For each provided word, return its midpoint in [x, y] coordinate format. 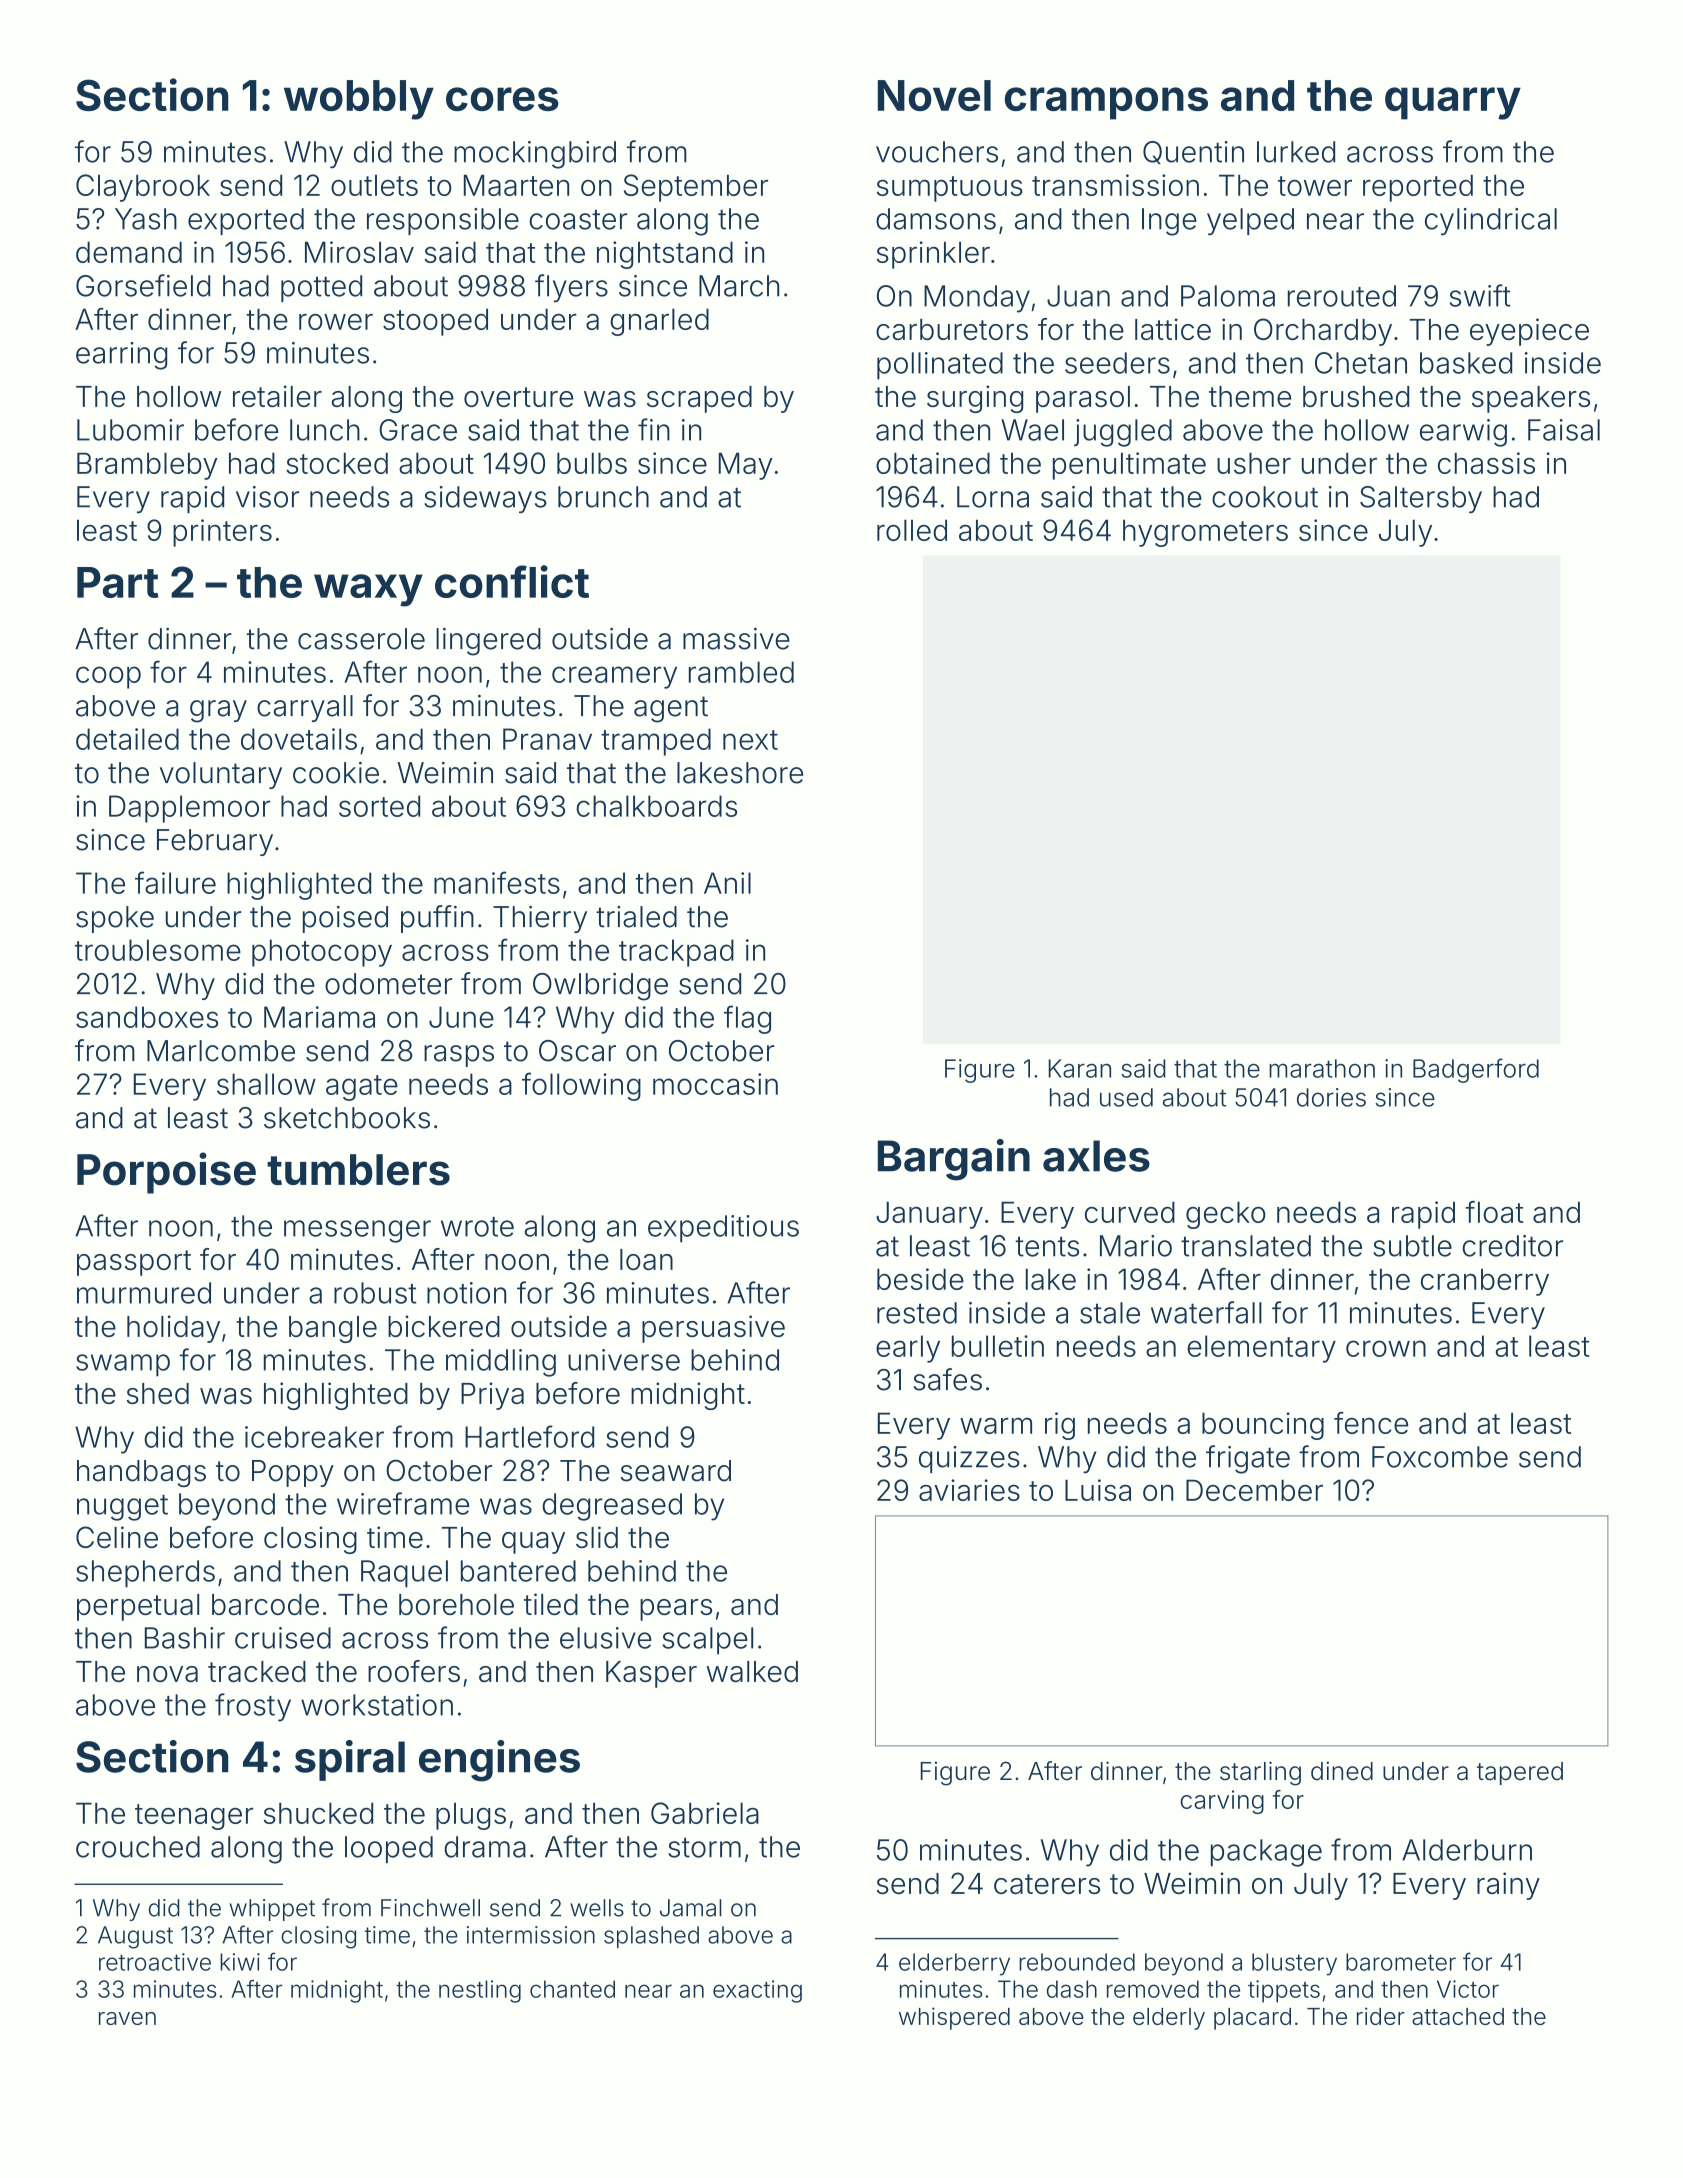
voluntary [221, 775]
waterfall [1206, 1312]
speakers [1531, 399]
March [739, 286]
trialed [636, 917]
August [135, 1937]
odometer [388, 984]
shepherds [145, 1574]
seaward [676, 1471]
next [750, 740]
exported [246, 221]
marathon [1322, 1068]
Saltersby [1421, 499]
